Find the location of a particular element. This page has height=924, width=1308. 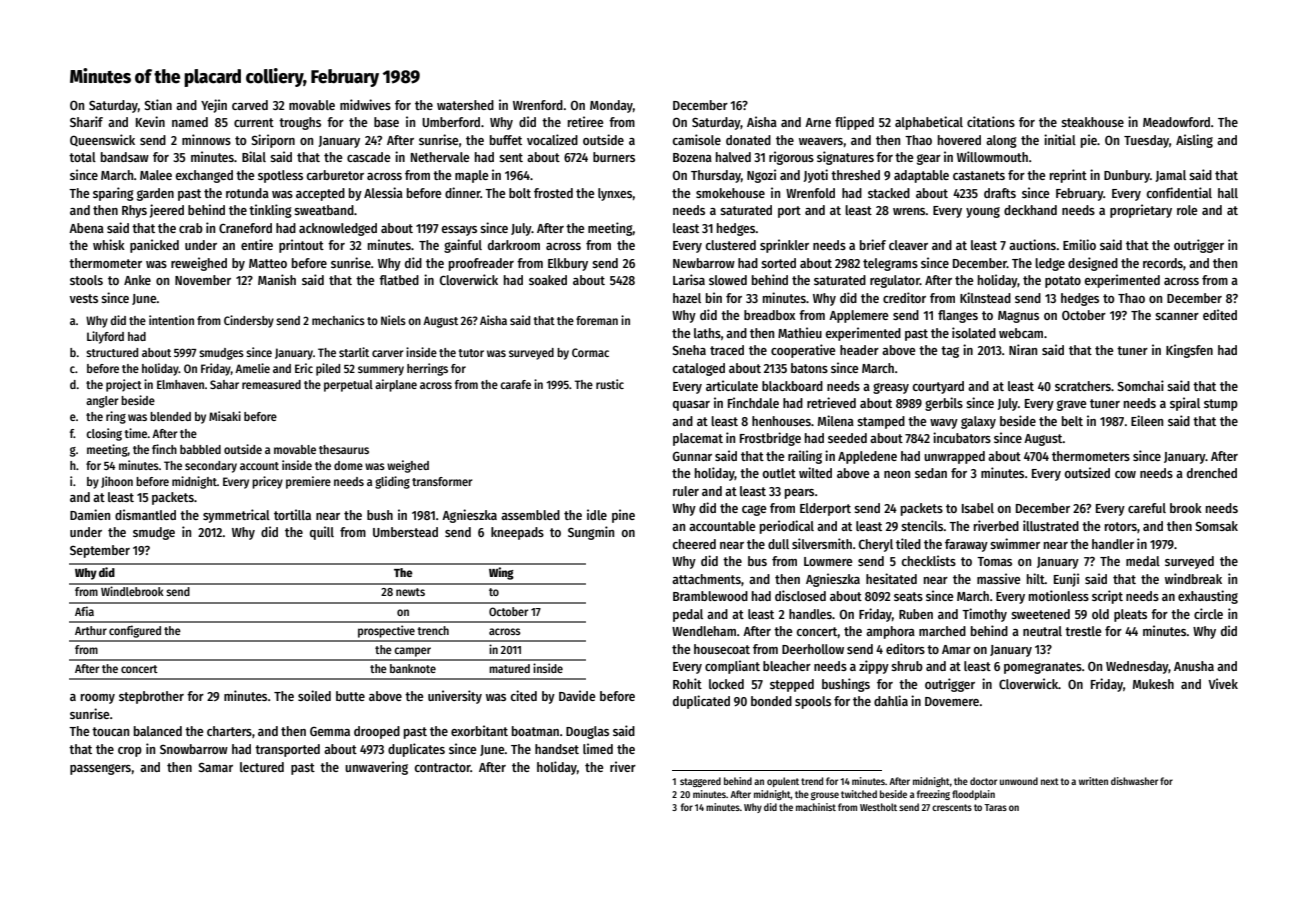

contractor is located at coordinates (442, 767).
